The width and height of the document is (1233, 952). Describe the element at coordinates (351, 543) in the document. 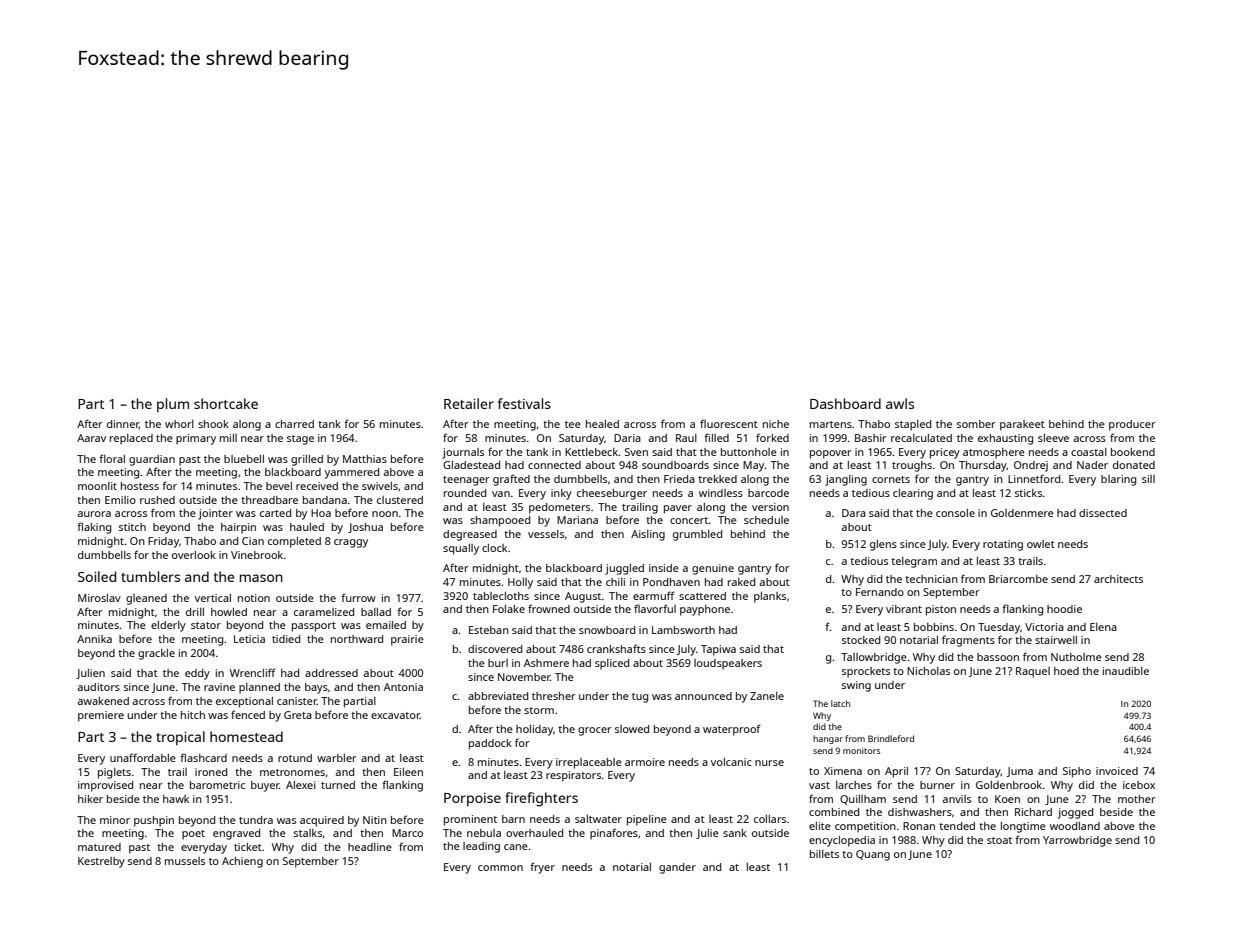

I see `craggy` at that location.
